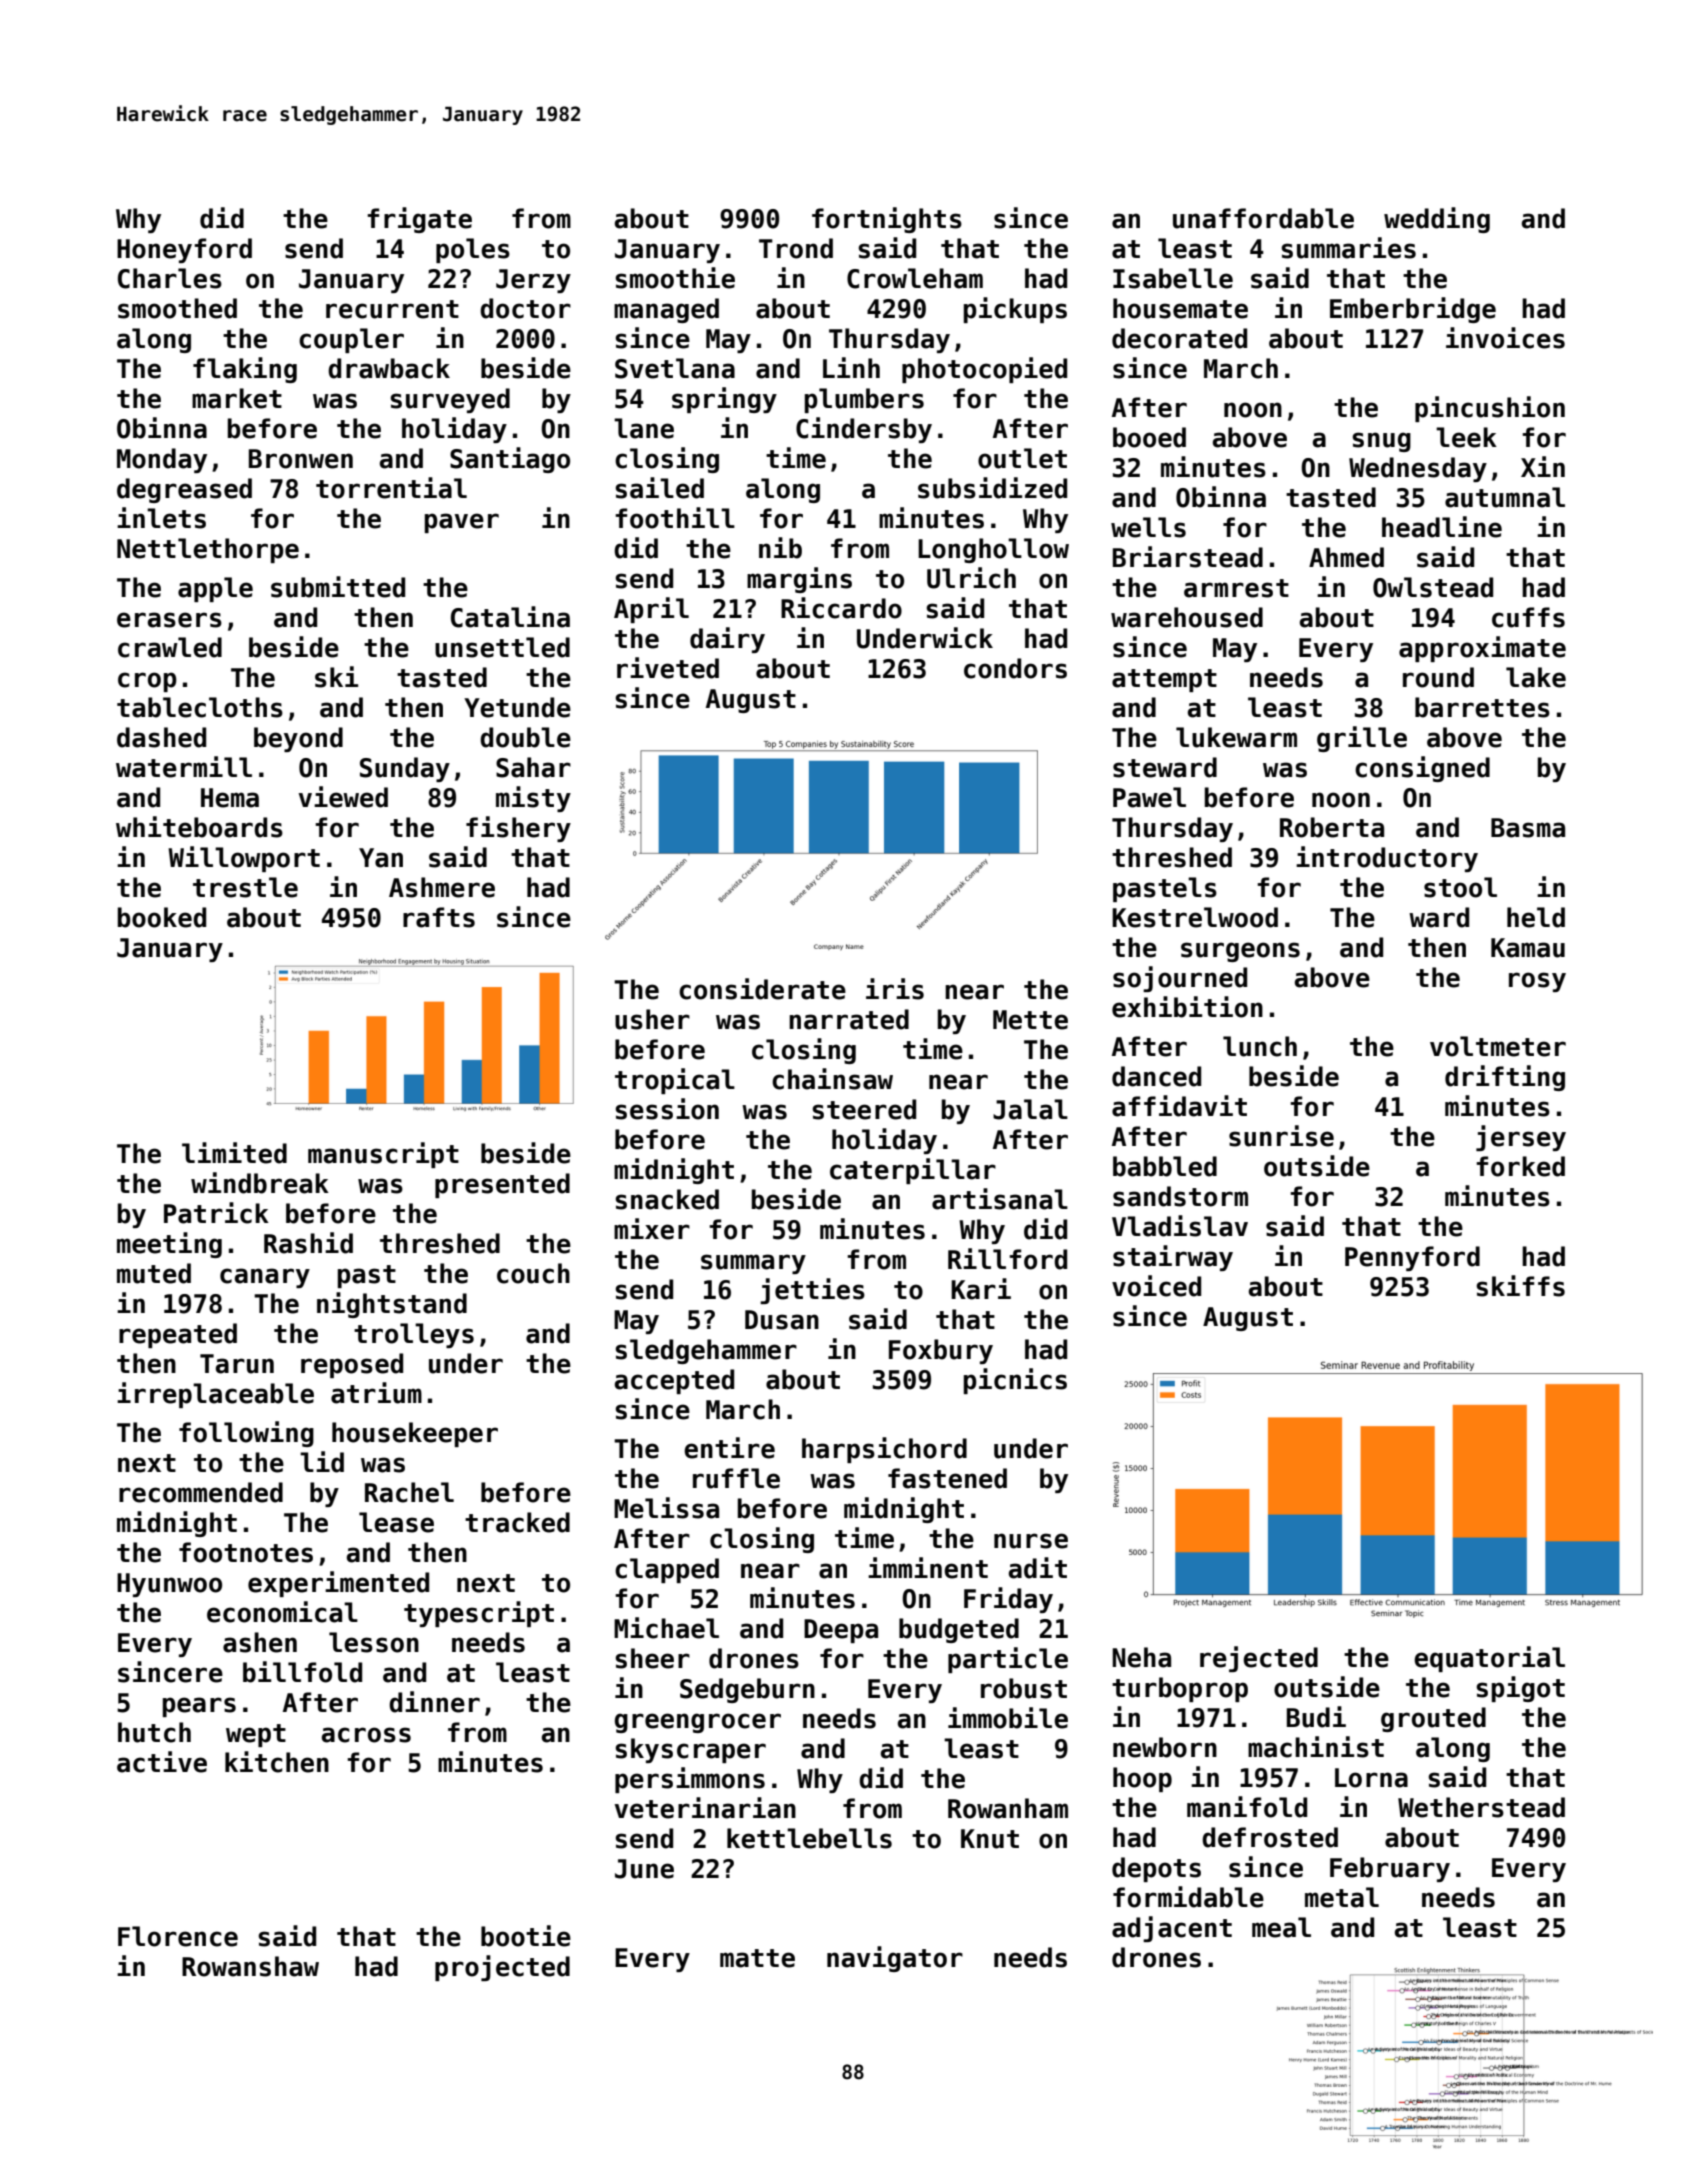 The width and height of the screenshot is (1683, 2178). What do you see at coordinates (419, 220) in the screenshot?
I see `frigate` at bounding box center [419, 220].
